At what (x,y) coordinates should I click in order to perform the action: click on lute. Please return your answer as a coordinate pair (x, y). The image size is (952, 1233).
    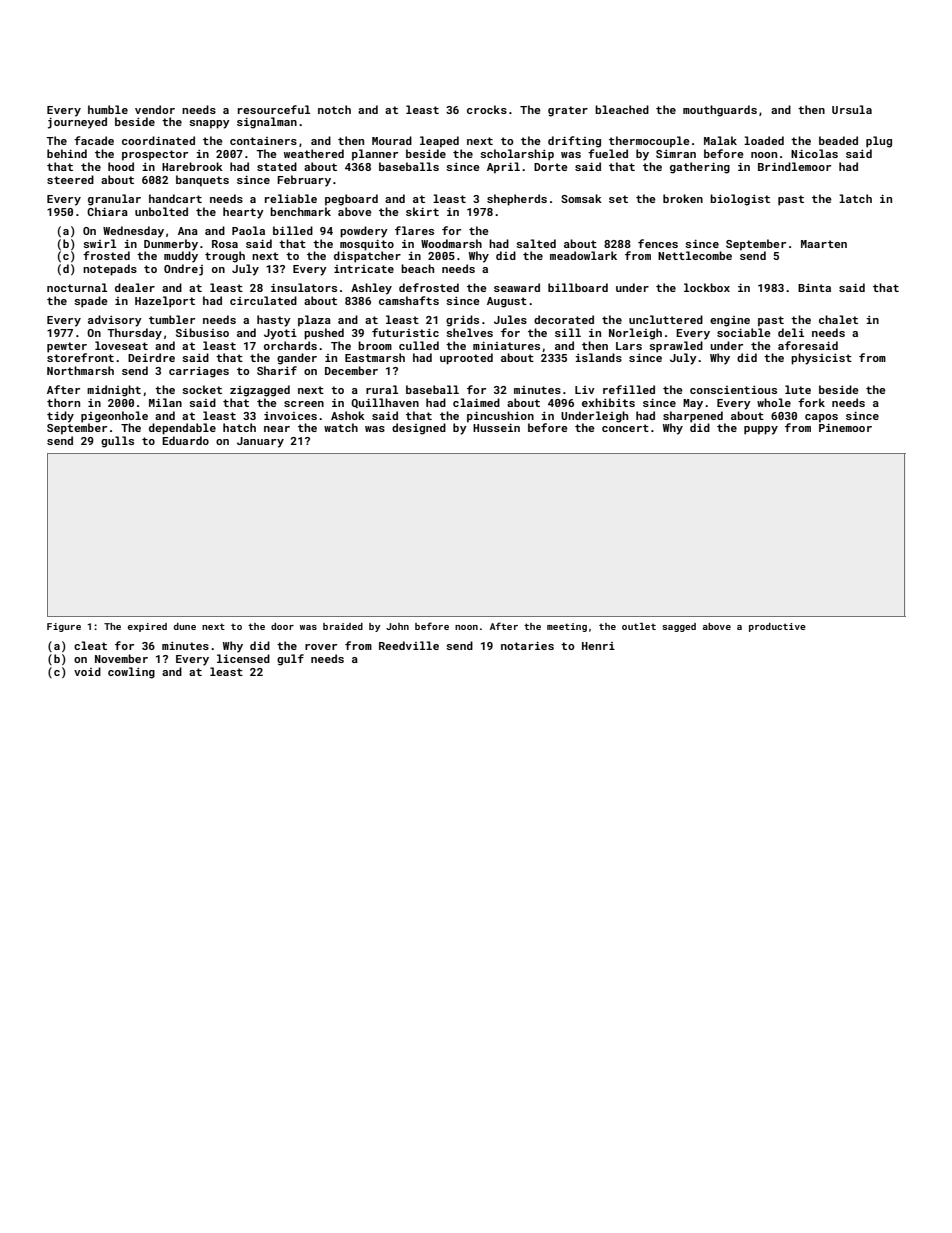
    Looking at the image, I should click on (798, 389).
